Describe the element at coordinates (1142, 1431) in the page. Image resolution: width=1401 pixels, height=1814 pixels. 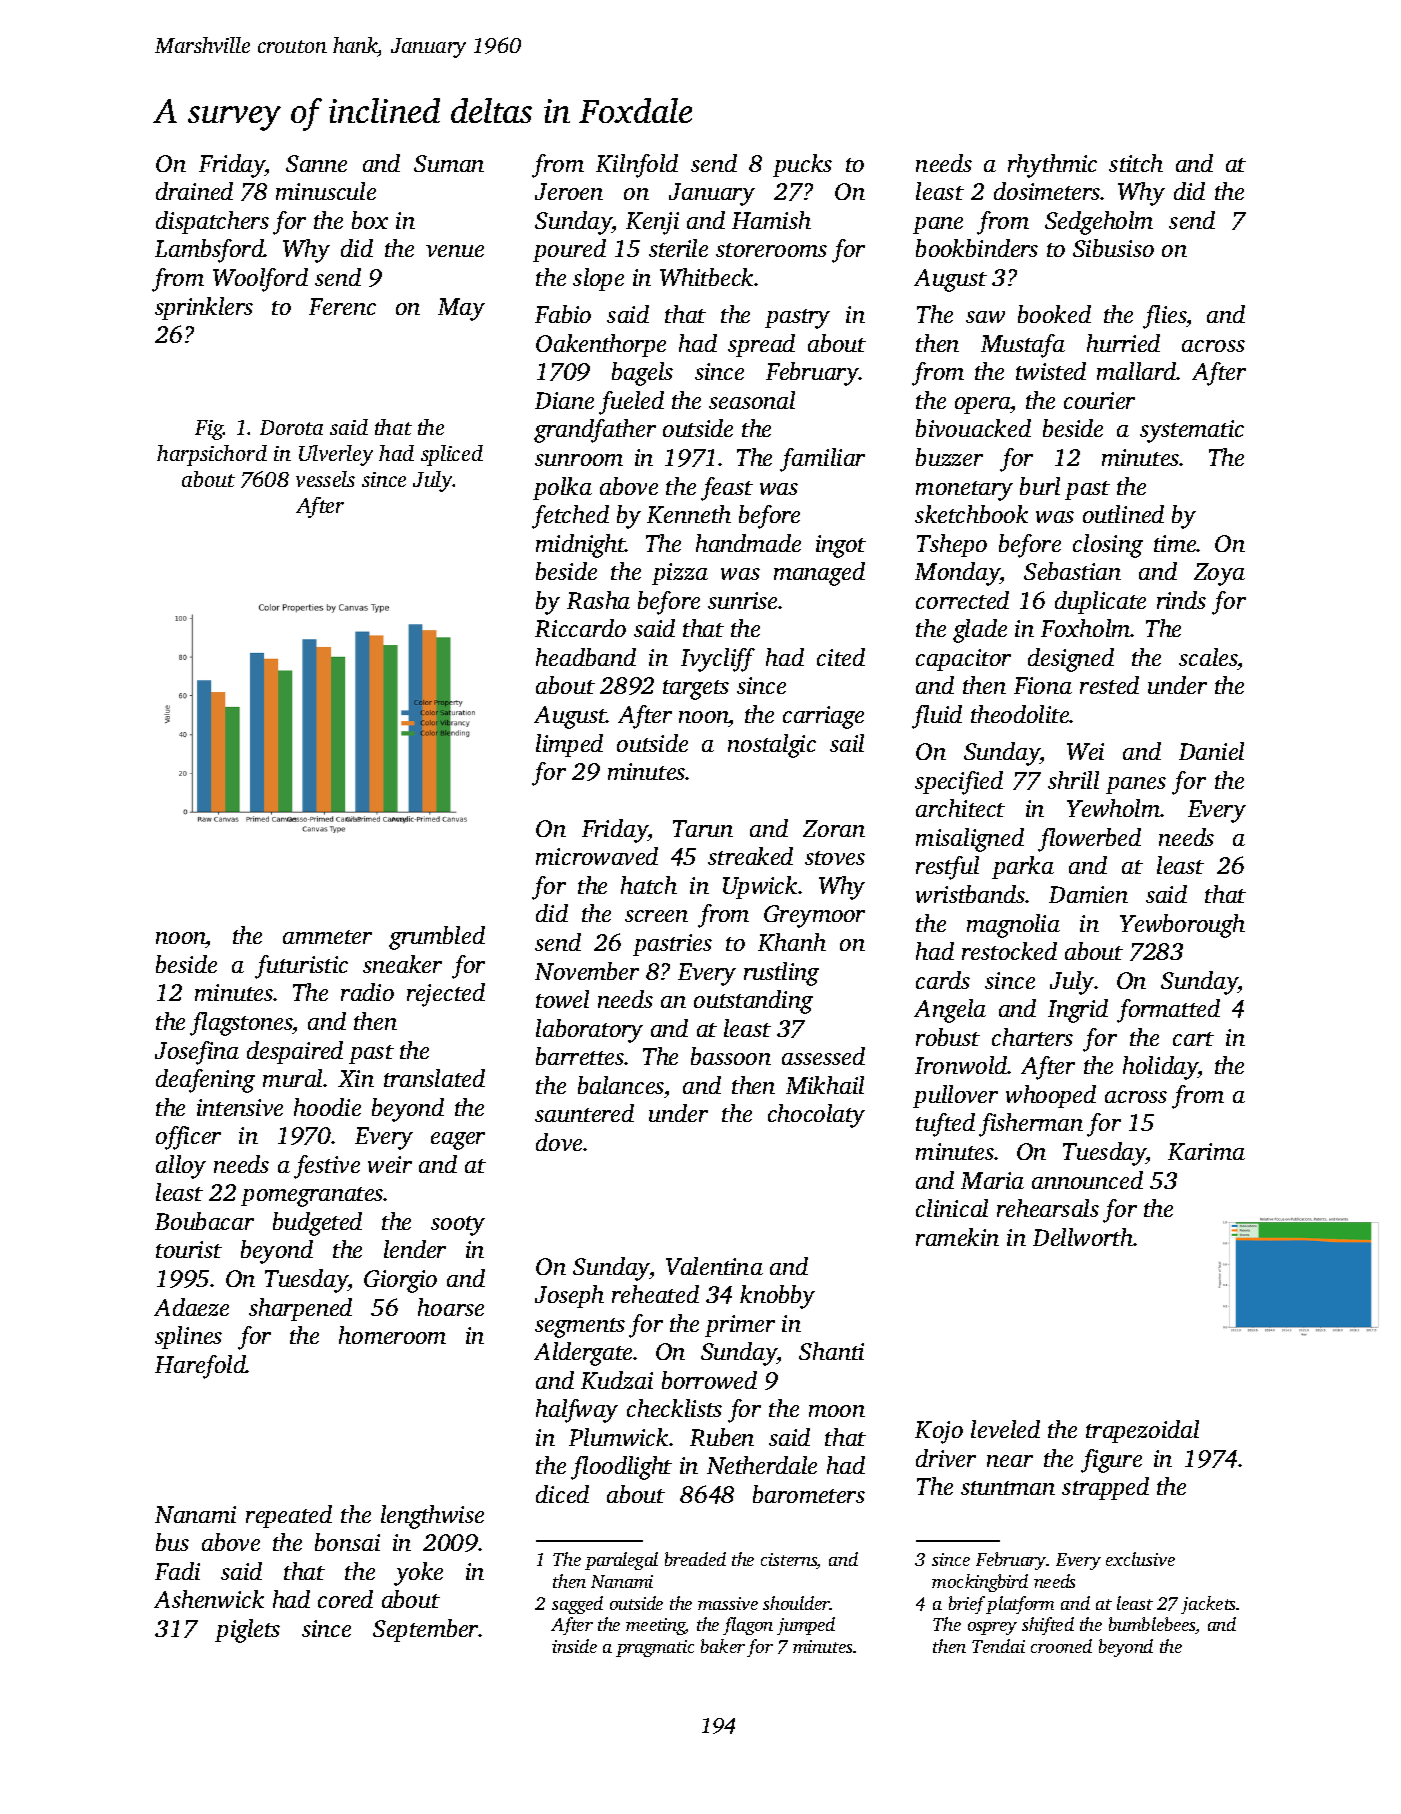
I see `trapezoidal` at that location.
